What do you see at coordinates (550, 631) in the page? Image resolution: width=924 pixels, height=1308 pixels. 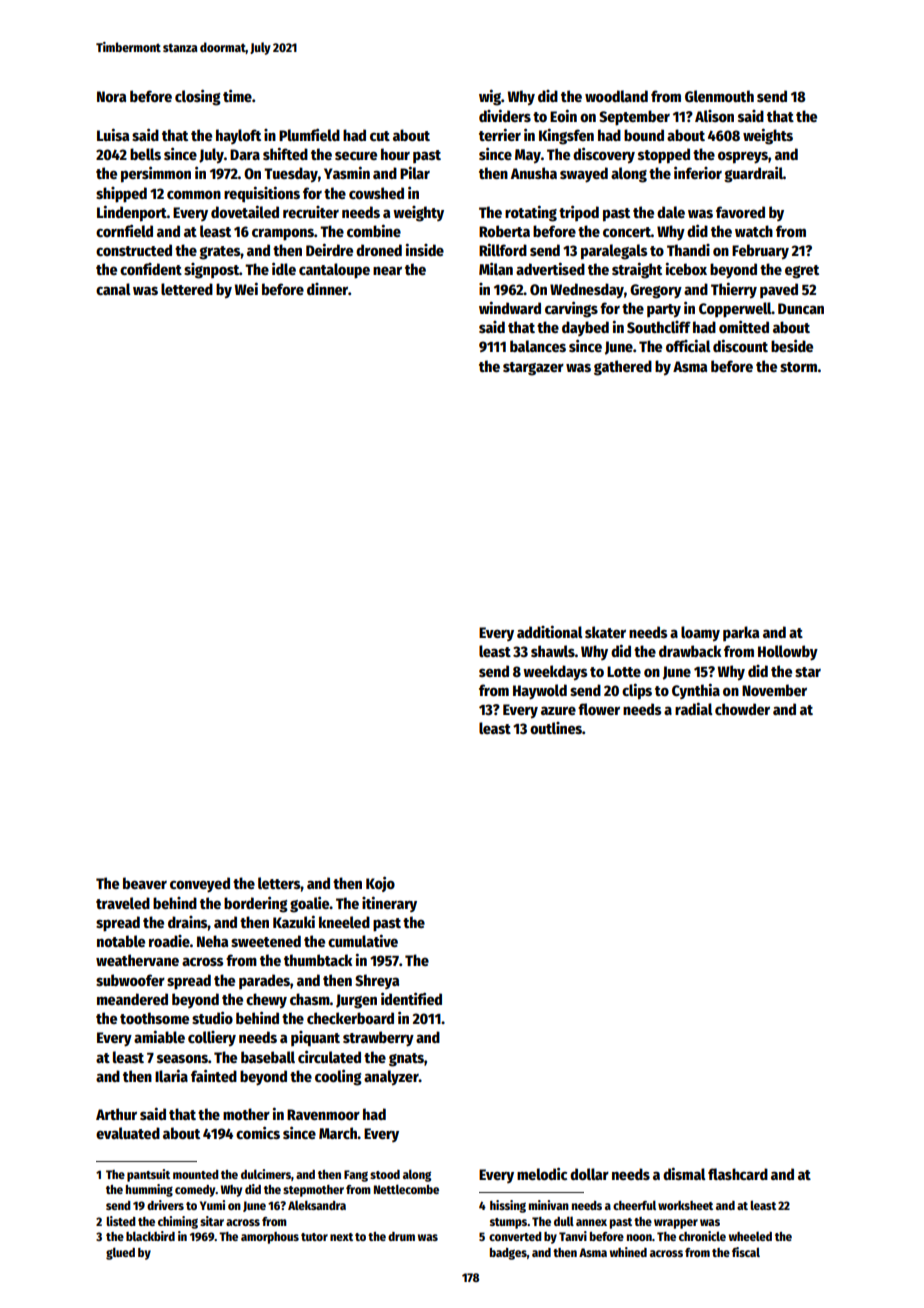 I see `additional` at bounding box center [550, 631].
